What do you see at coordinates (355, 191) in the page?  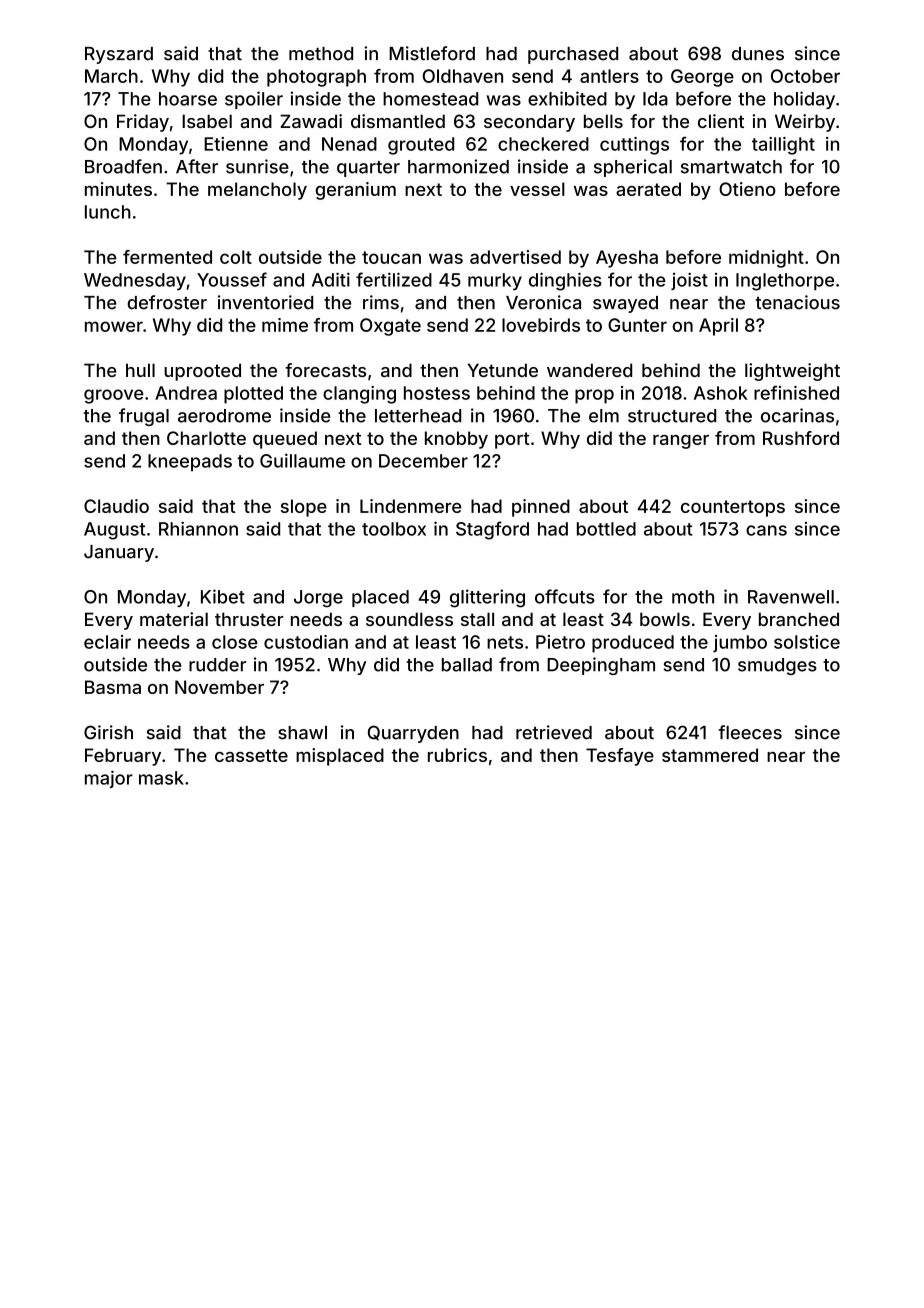 I see `geranium` at bounding box center [355, 191].
